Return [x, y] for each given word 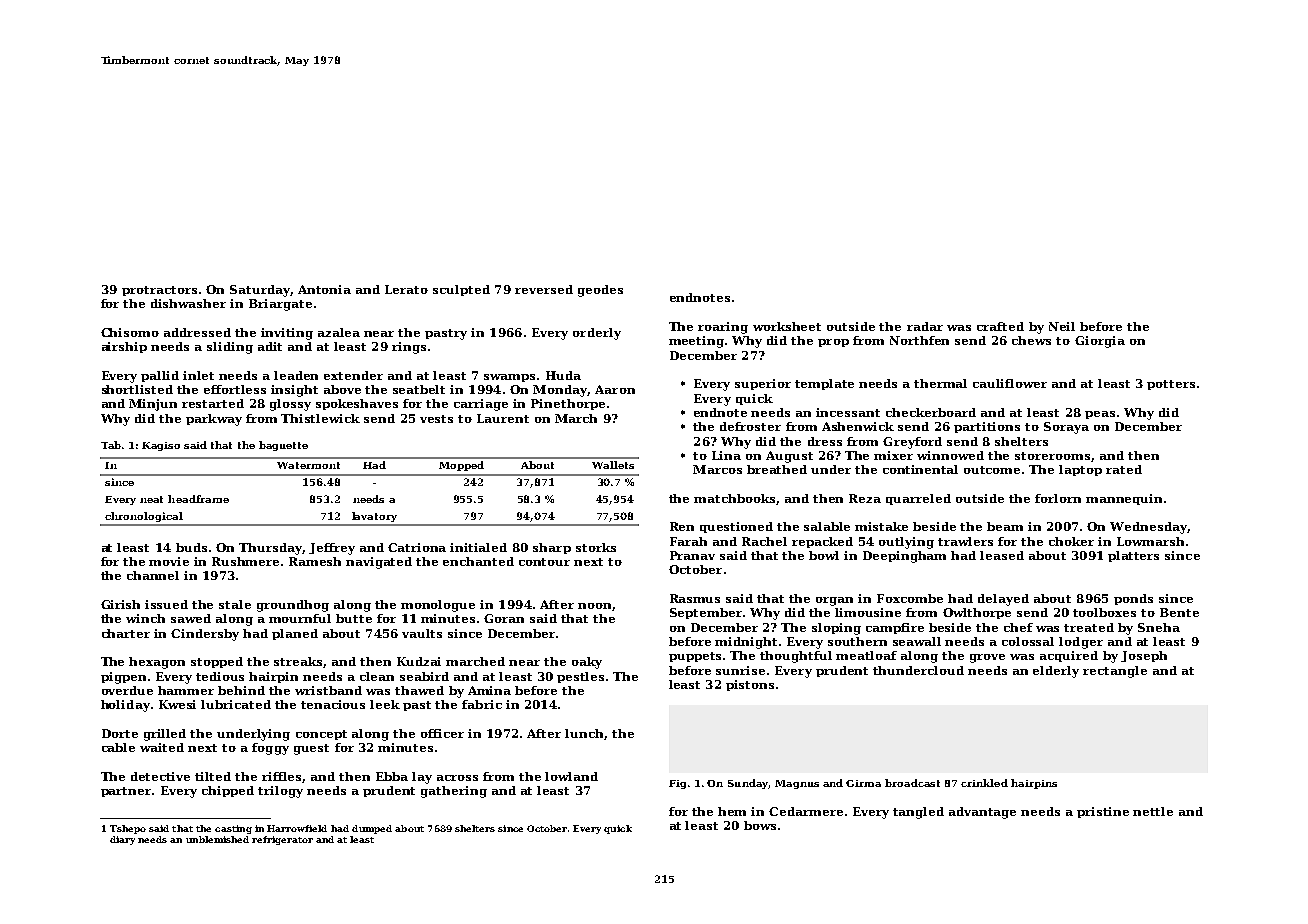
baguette [283, 446]
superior [763, 384]
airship [124, 347]
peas [1100, 415]
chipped [228, 791]
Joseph [1144, 656]
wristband [328, 690]
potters [1171, 385]
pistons [750, 685]
